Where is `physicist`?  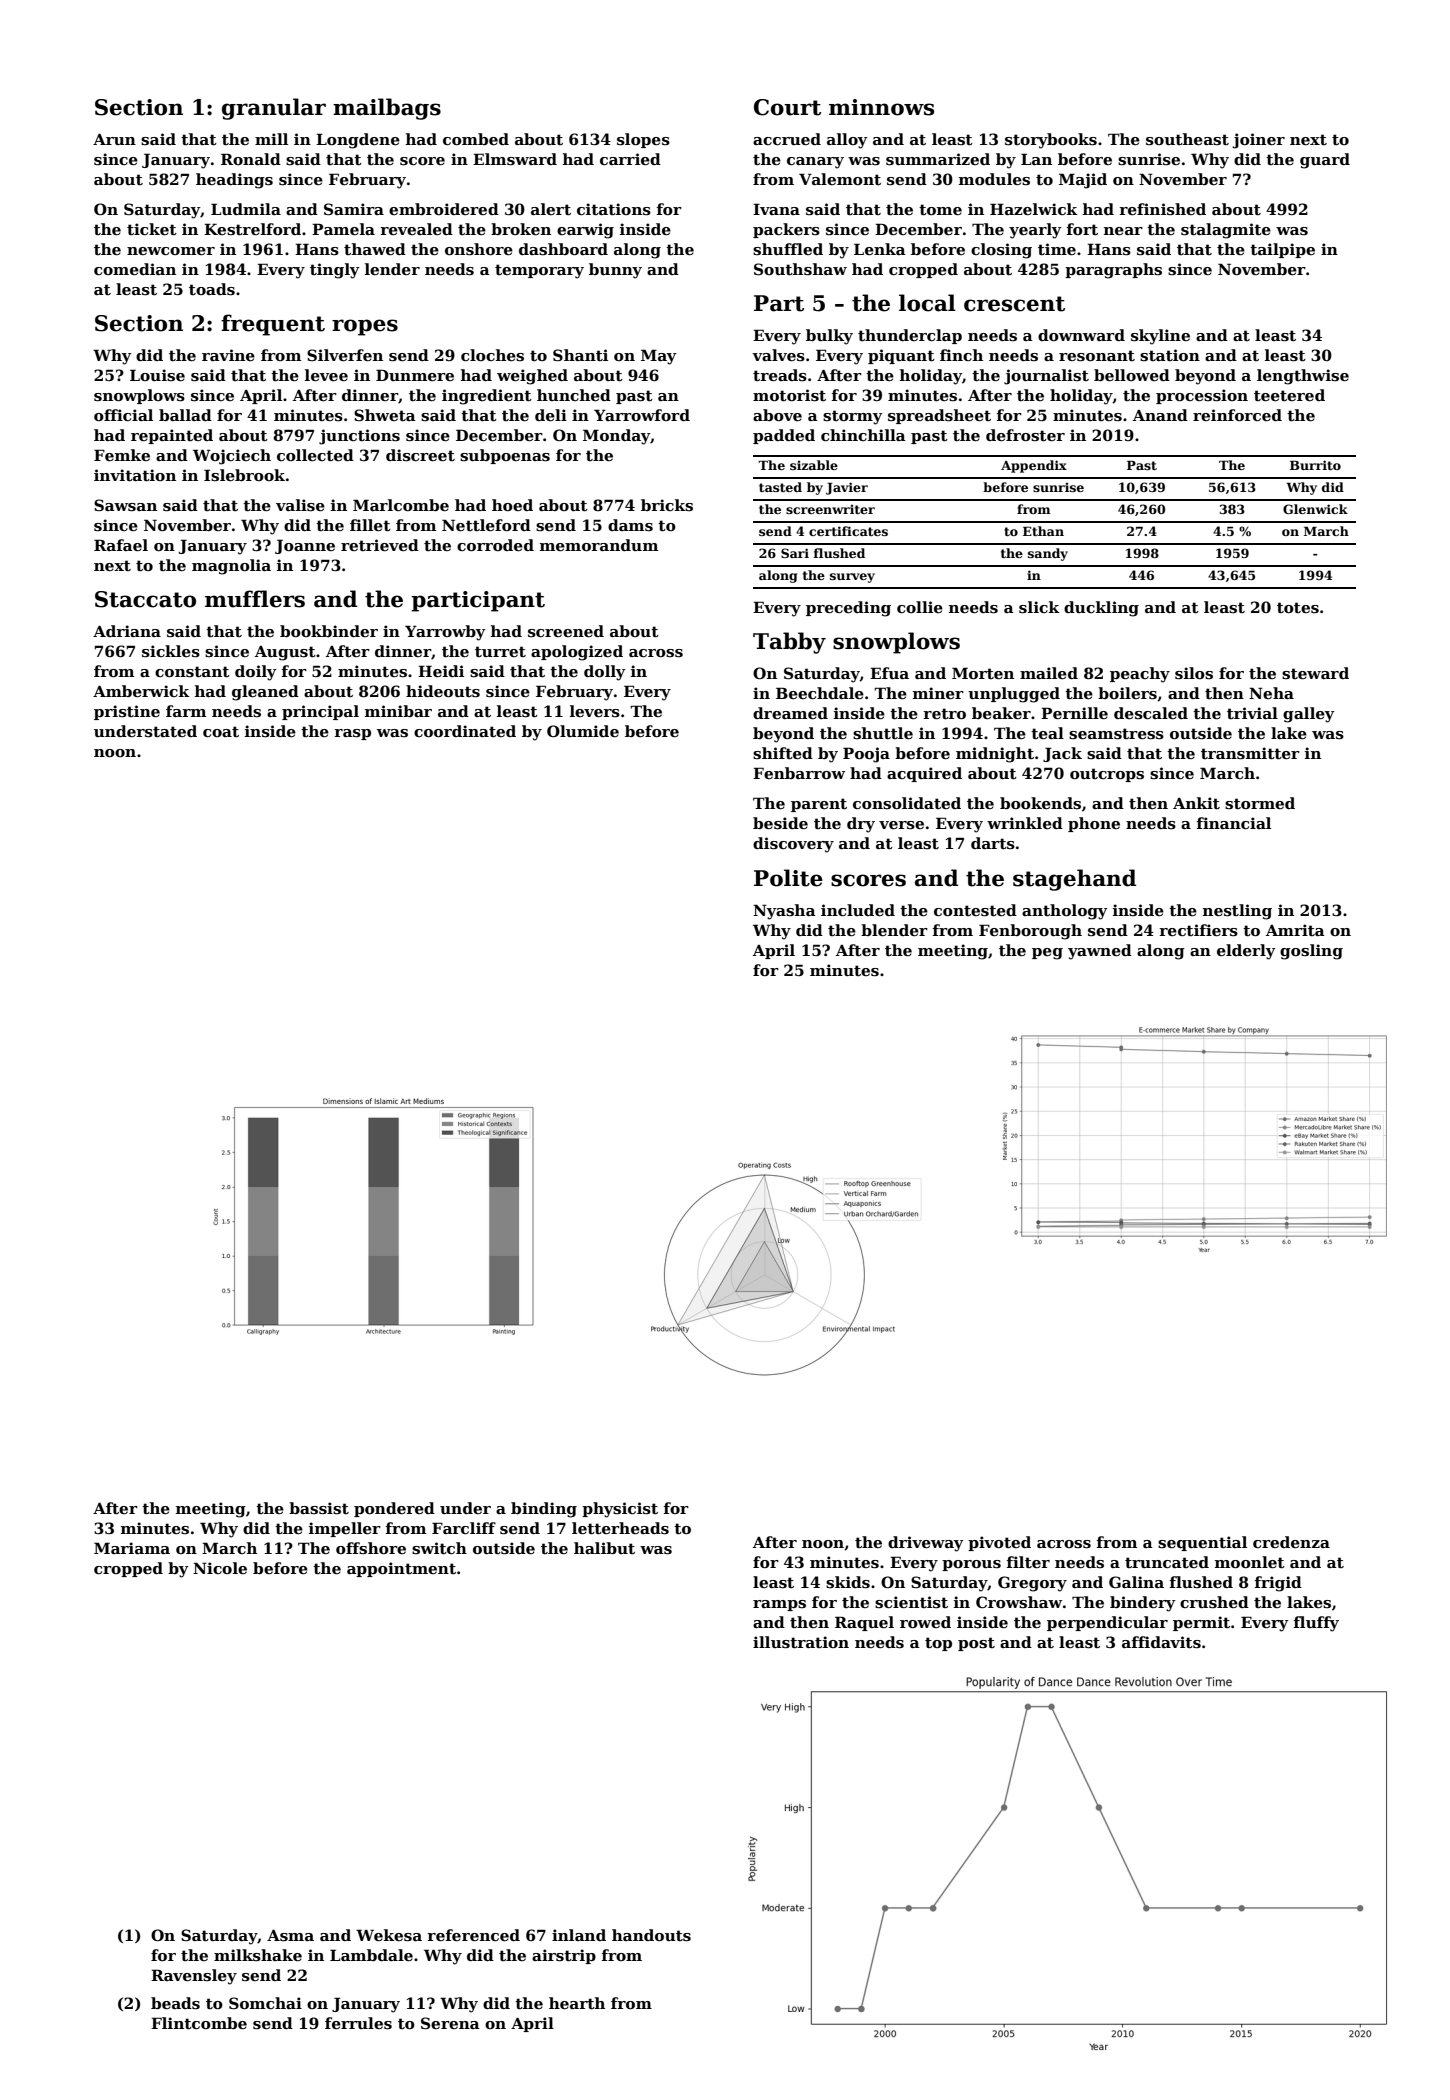
physicist is located at coordinates (620, 1510).
